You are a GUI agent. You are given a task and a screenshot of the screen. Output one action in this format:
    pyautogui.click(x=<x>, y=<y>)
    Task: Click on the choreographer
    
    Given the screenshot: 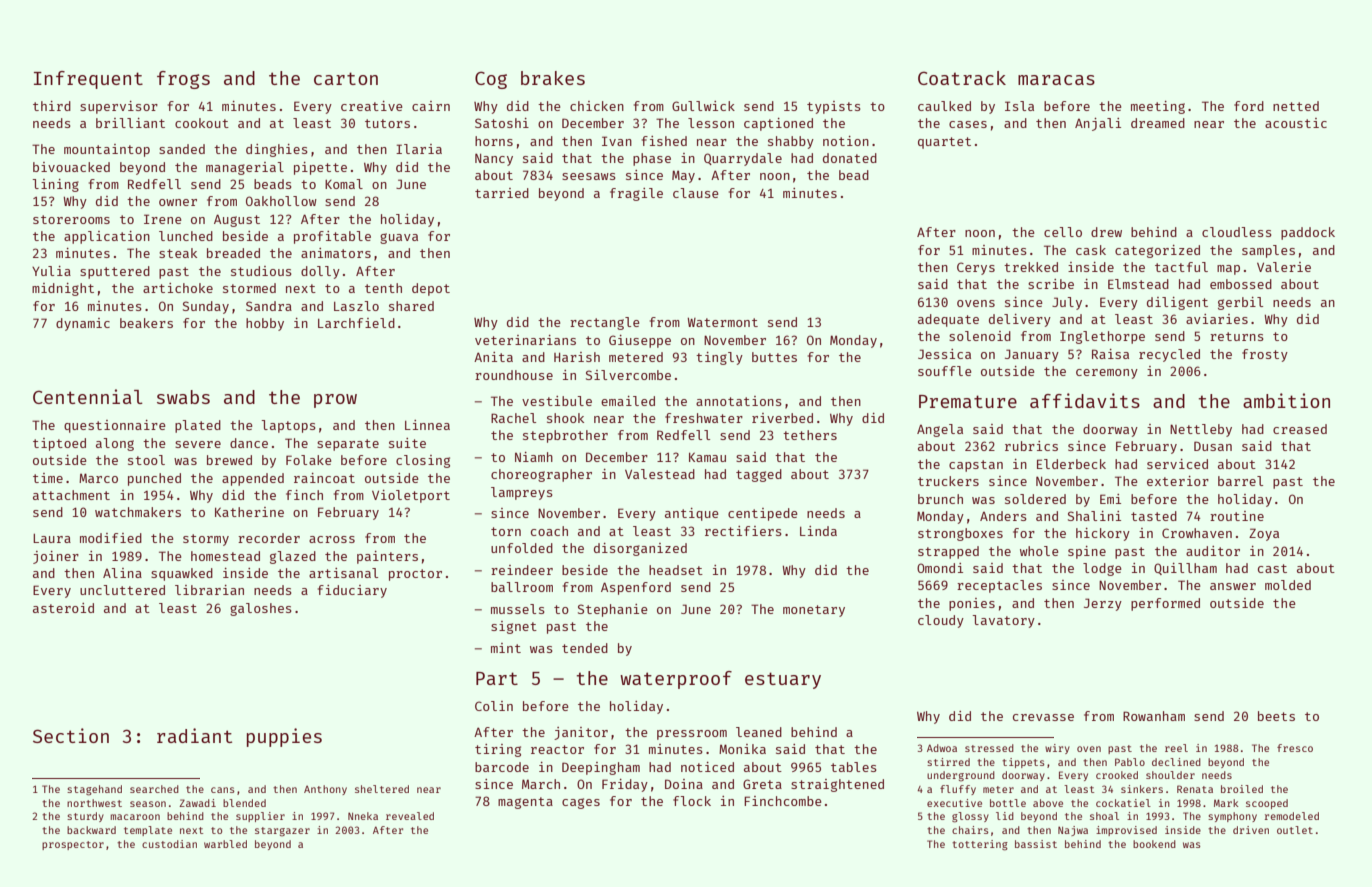 What is the action you would take?
    pyautogui.click(x=541, y=475)
